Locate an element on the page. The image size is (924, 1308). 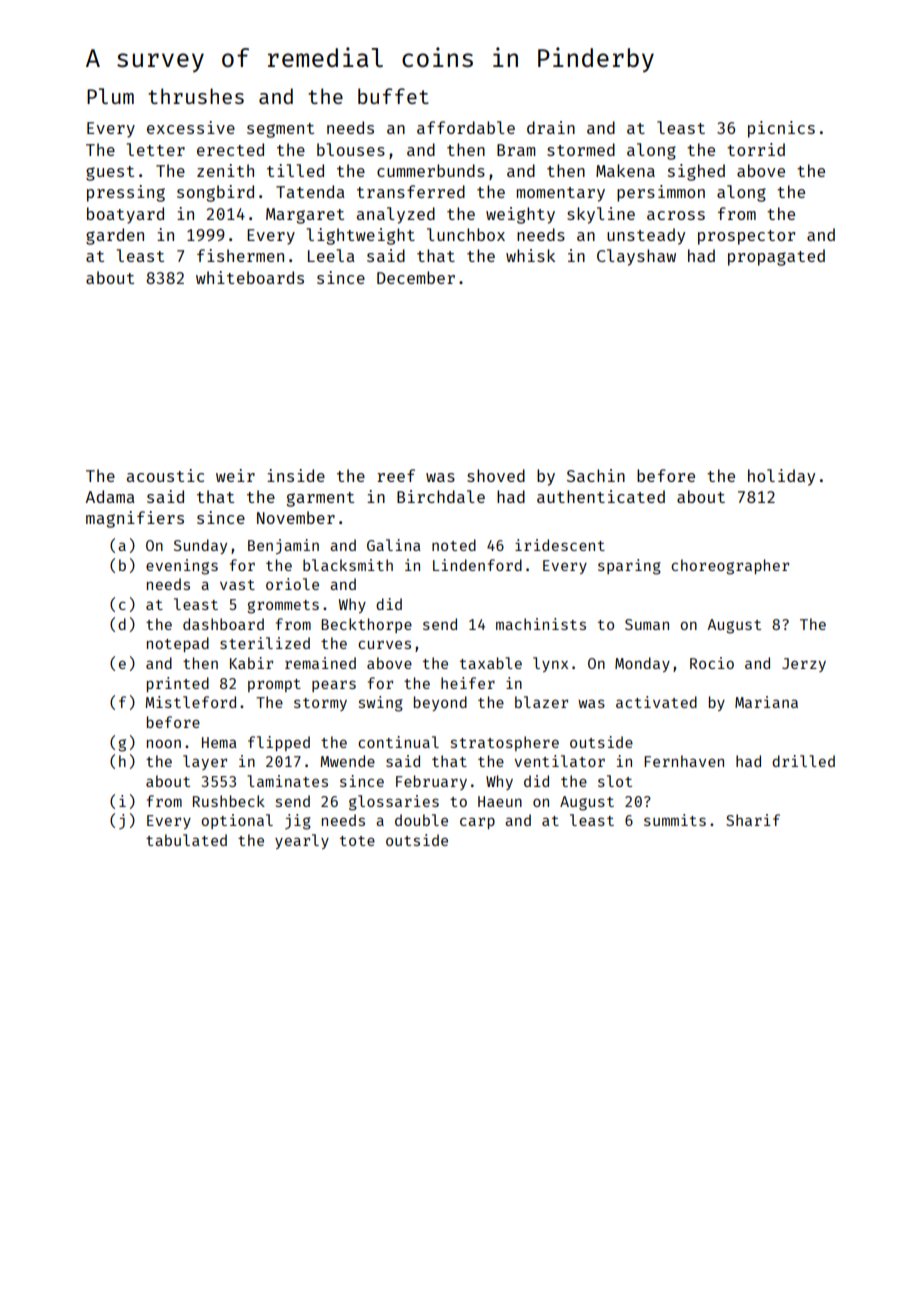
choreographer is located at coordinates (730, 567).
